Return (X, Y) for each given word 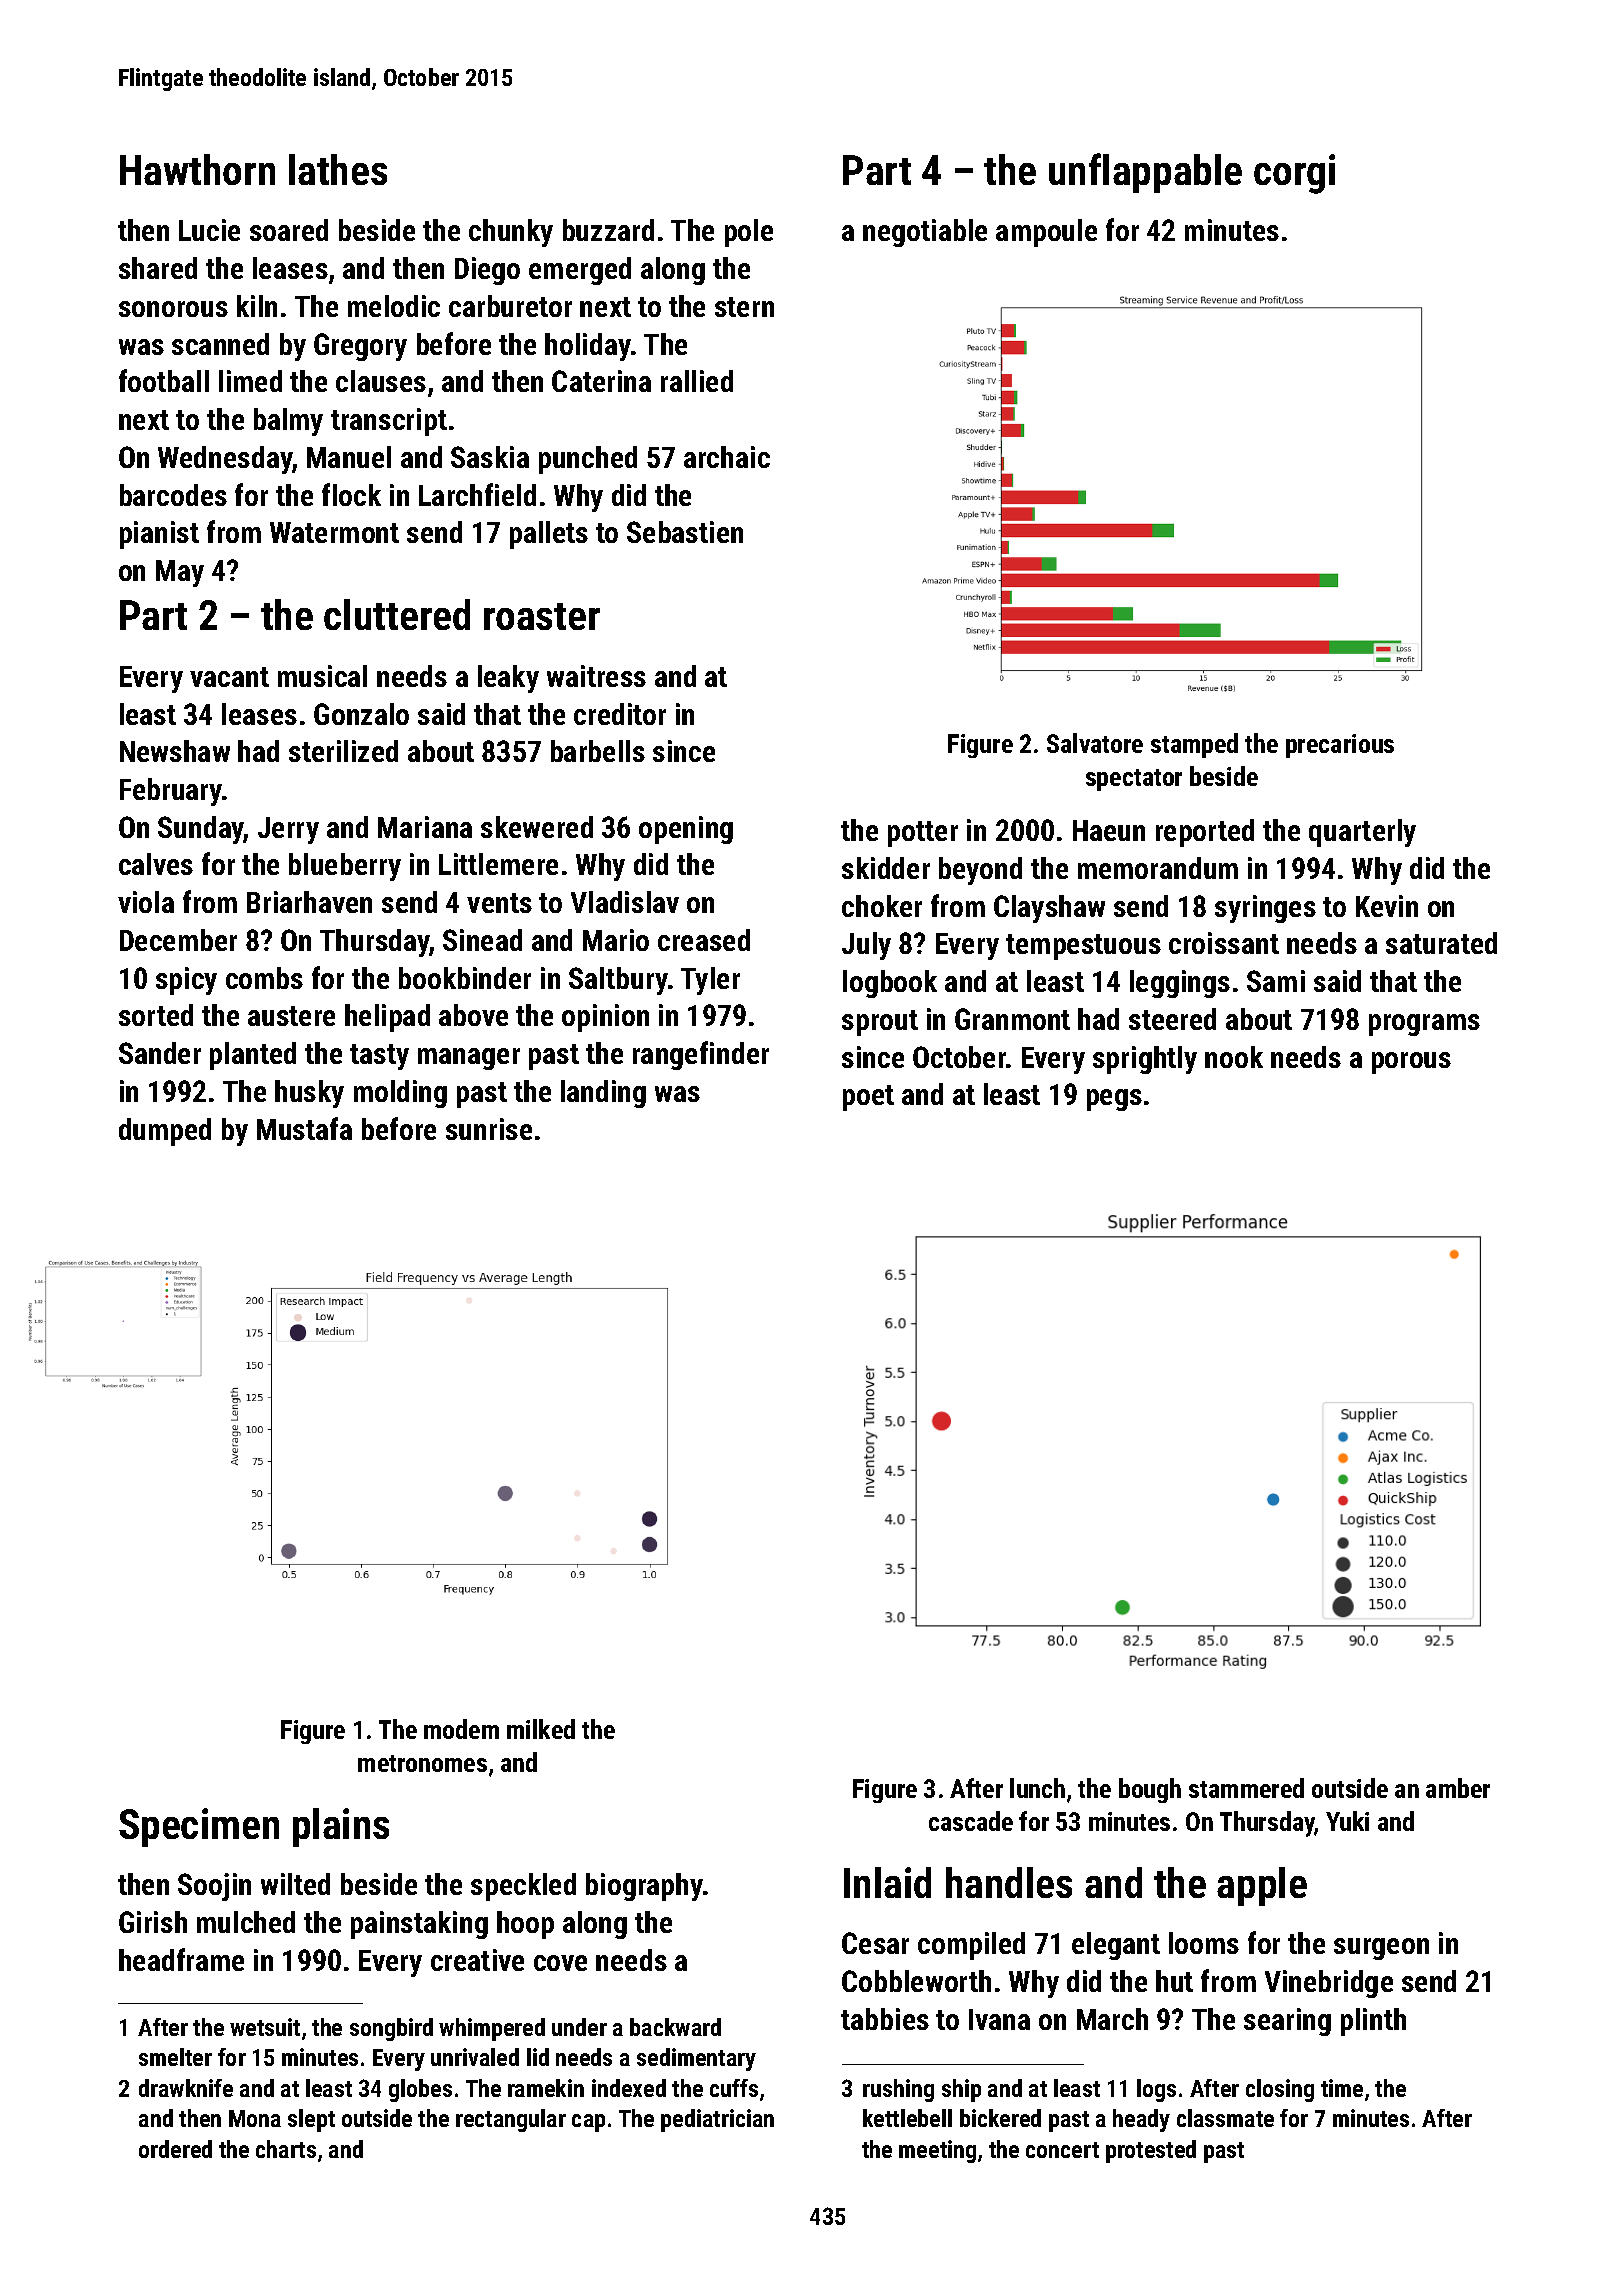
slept (311, 2120)
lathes (338, 169)
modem (461, 1729)
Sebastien (685, 532)
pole (749, 233)
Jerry (288, 830)
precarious (1340, 746)
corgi (1294, 174)
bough (1150, 1790)
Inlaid (887, 1882)
